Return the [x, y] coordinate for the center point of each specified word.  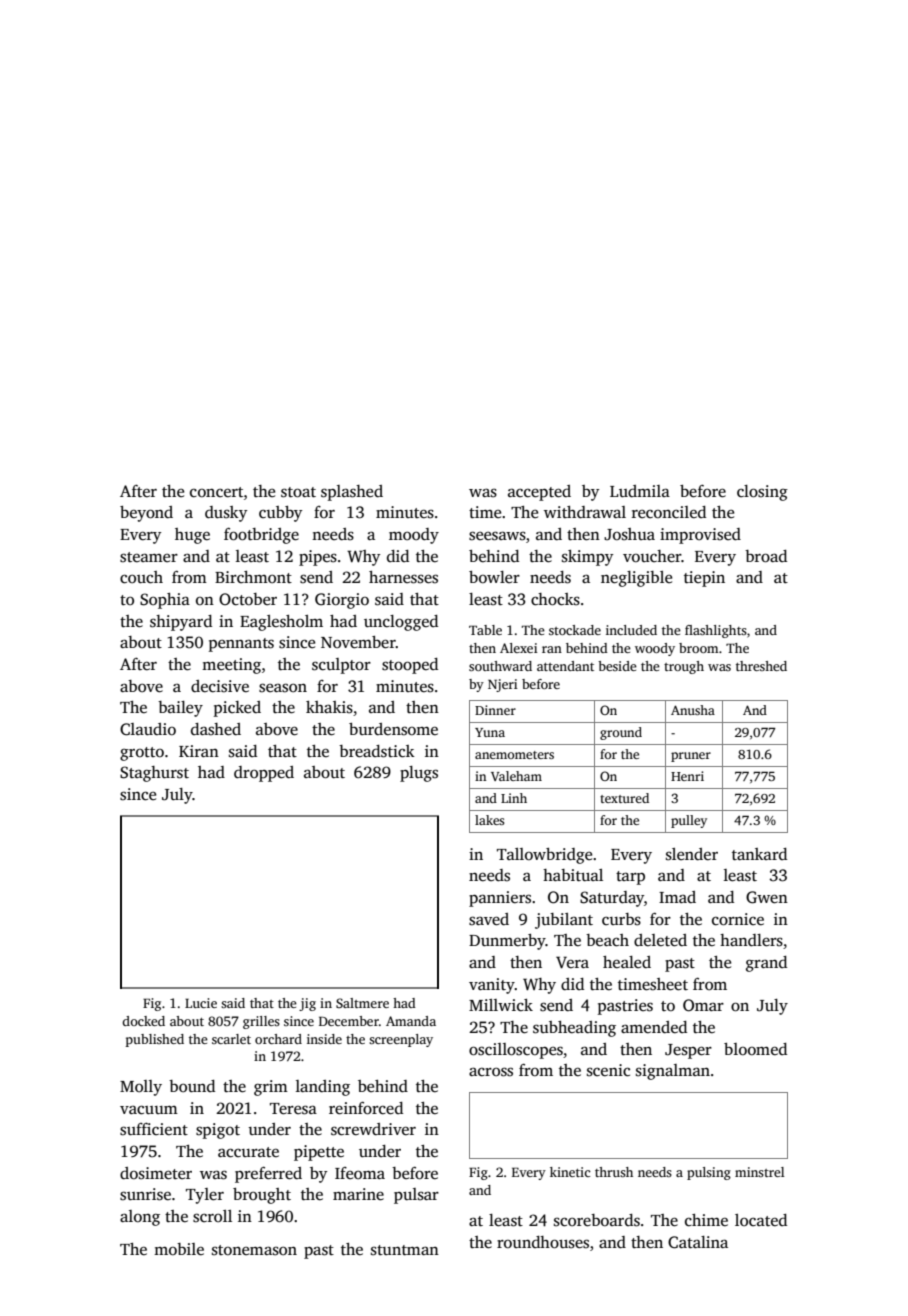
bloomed [755, 1049]
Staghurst [154, 774]
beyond [146, 514]
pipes [318, 558]
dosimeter [156, 1173]
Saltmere [362, 1003]
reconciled [669, 512]
